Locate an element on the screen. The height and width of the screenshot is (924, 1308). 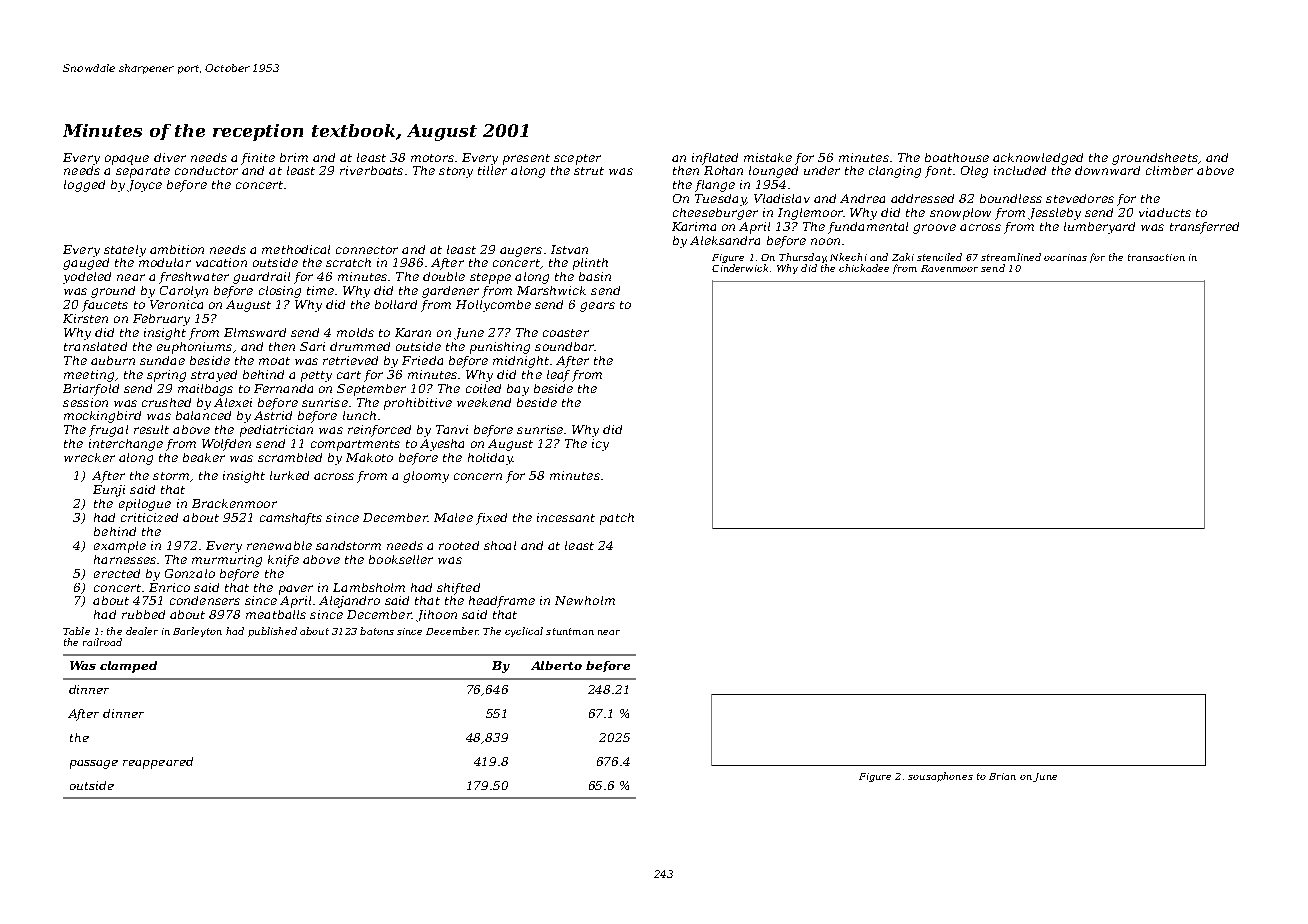
crushed is located at coordinates (166, 402).
